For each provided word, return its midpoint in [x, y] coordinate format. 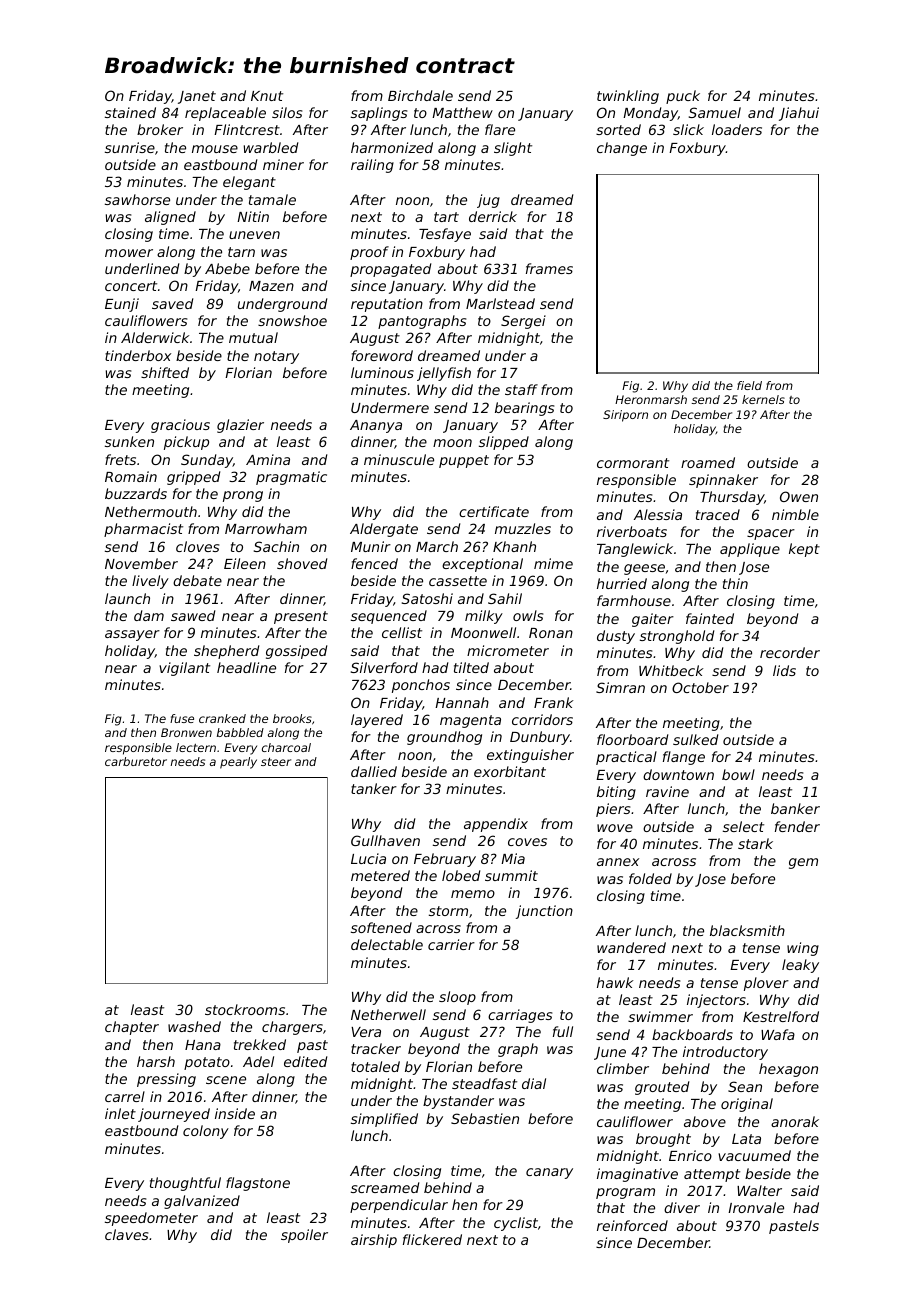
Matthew [462, 112]
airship [374, 1241]
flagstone [258, 1184]
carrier [451, 944]
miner [283, 164]
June [610, 1053]
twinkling [628, 97]
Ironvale [756, 1207]
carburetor [136, 761]
